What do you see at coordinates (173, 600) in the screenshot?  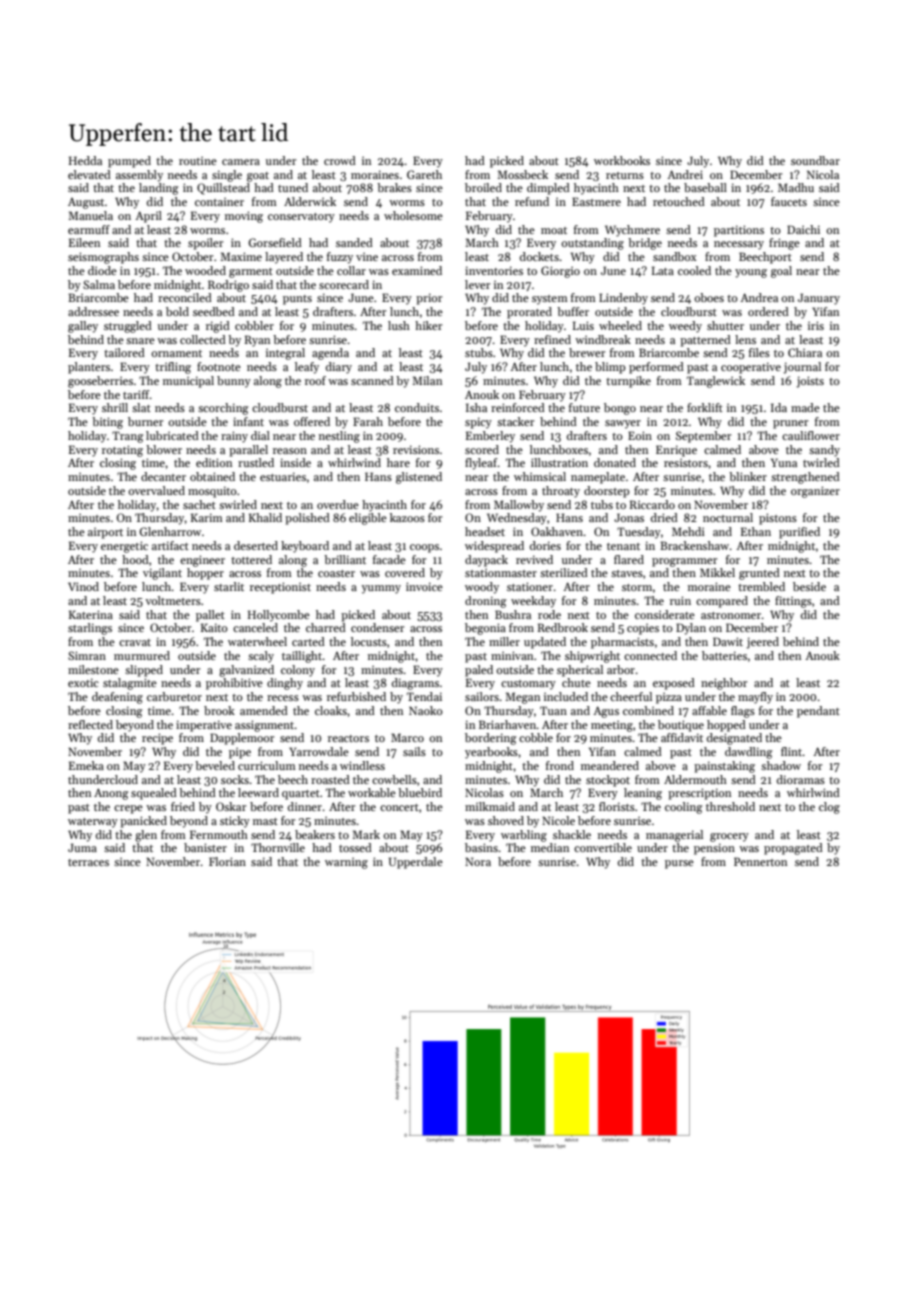 I see `voltmeters` at bounding box center [173, 600].
